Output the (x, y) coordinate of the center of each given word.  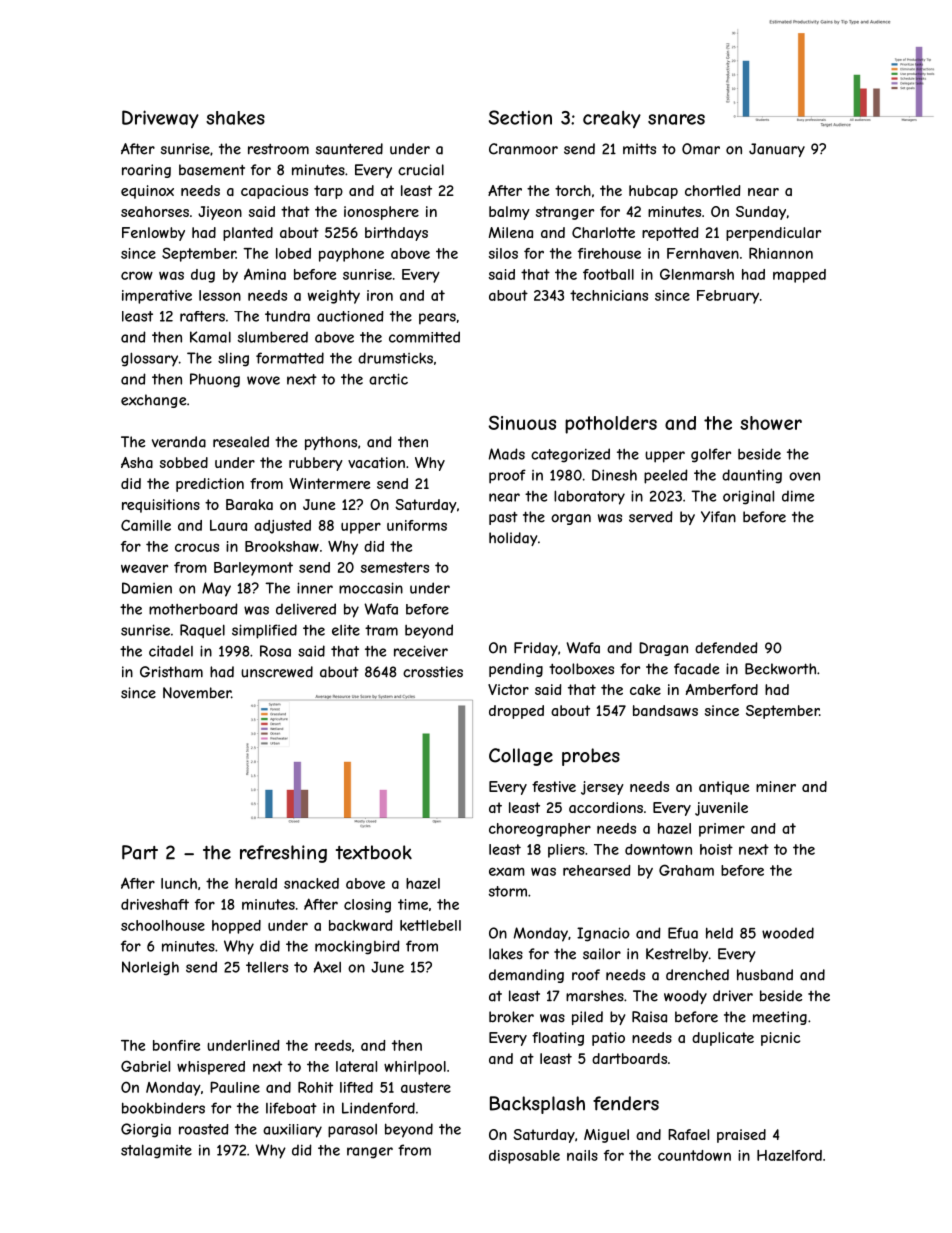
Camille (146, 525)
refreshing (283, 854)
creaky (612, 119)
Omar (701, 149)
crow (137, 275)
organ (571, 519)
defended (726, 648)
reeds (333, 1045)
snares (676, 119)
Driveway (160, 119)
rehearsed (596, 870)
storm (508, 891)
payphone (351, 255)
